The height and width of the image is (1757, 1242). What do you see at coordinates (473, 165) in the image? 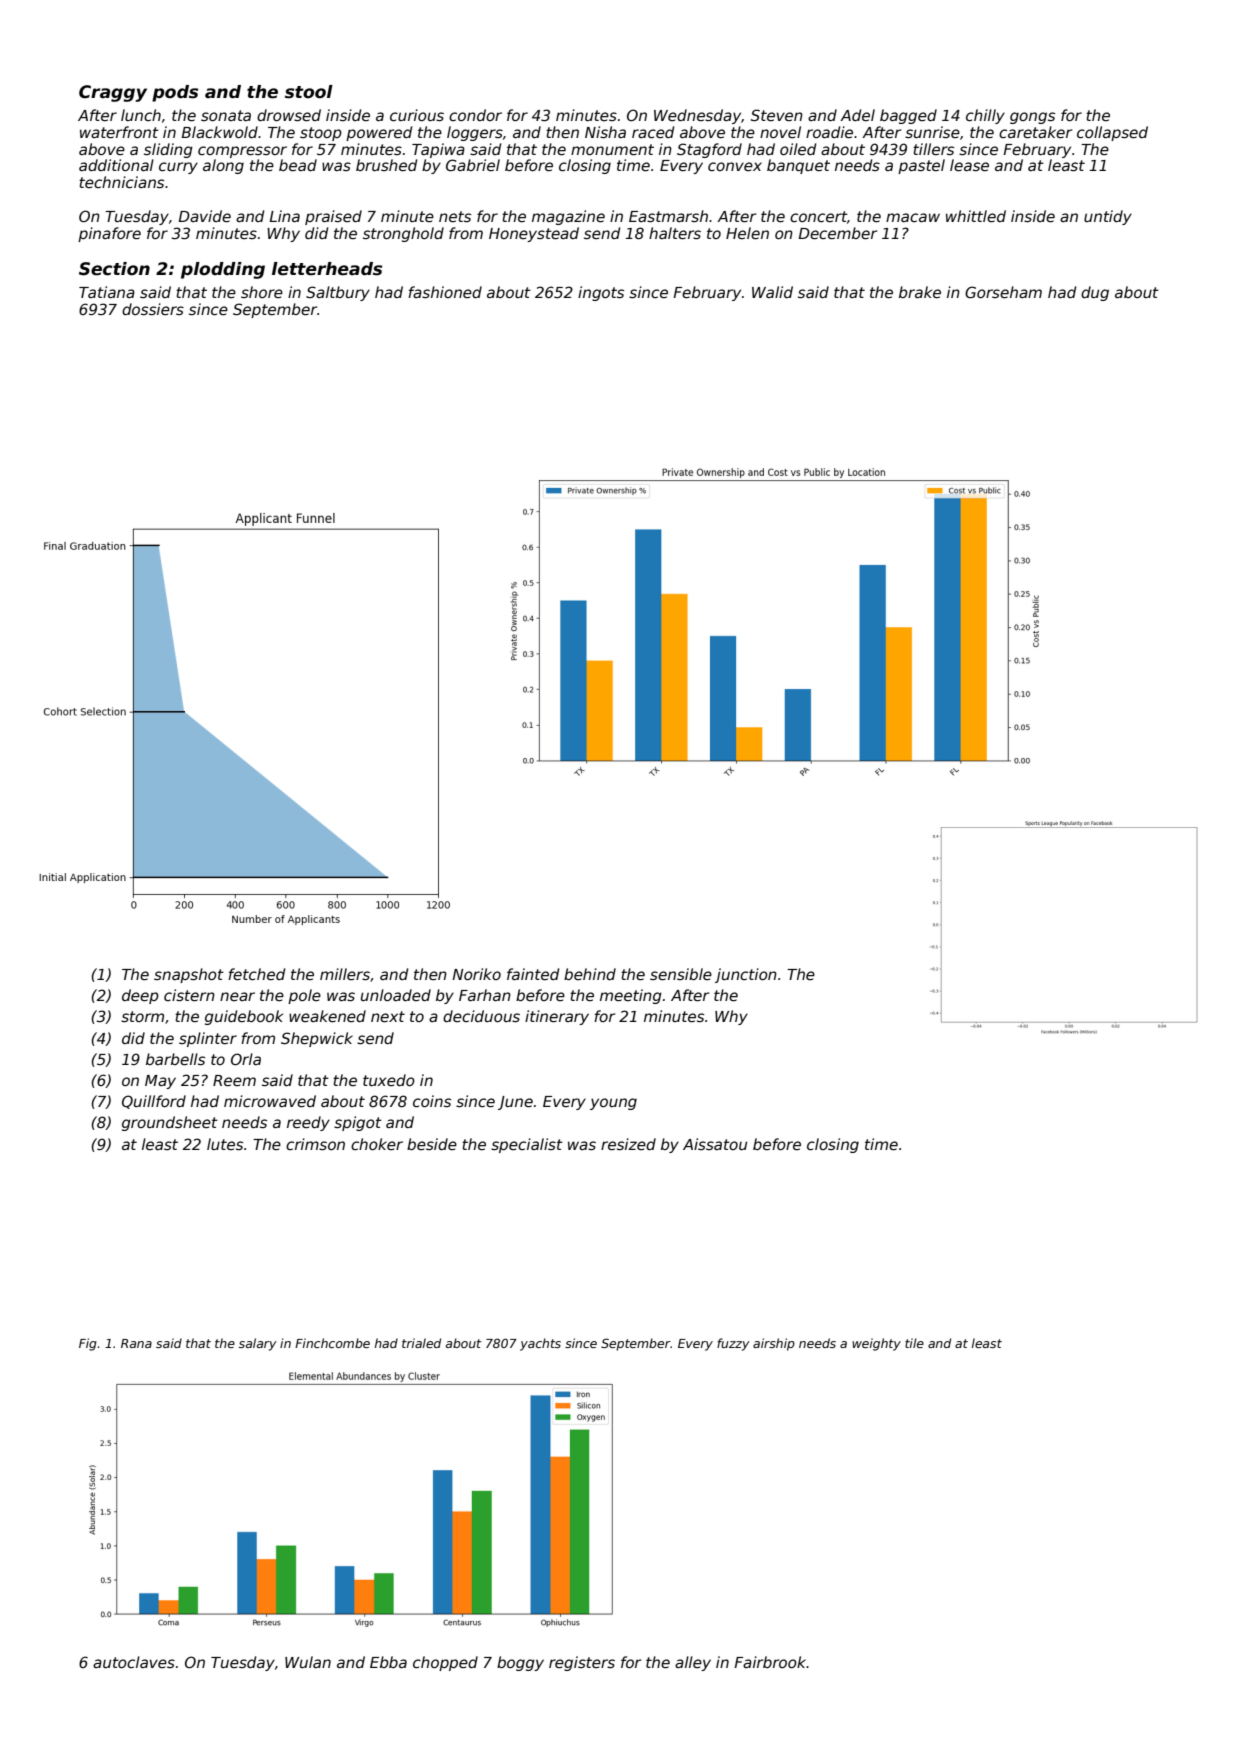
I see `Gabriel` at bounding box center [473, 165].
